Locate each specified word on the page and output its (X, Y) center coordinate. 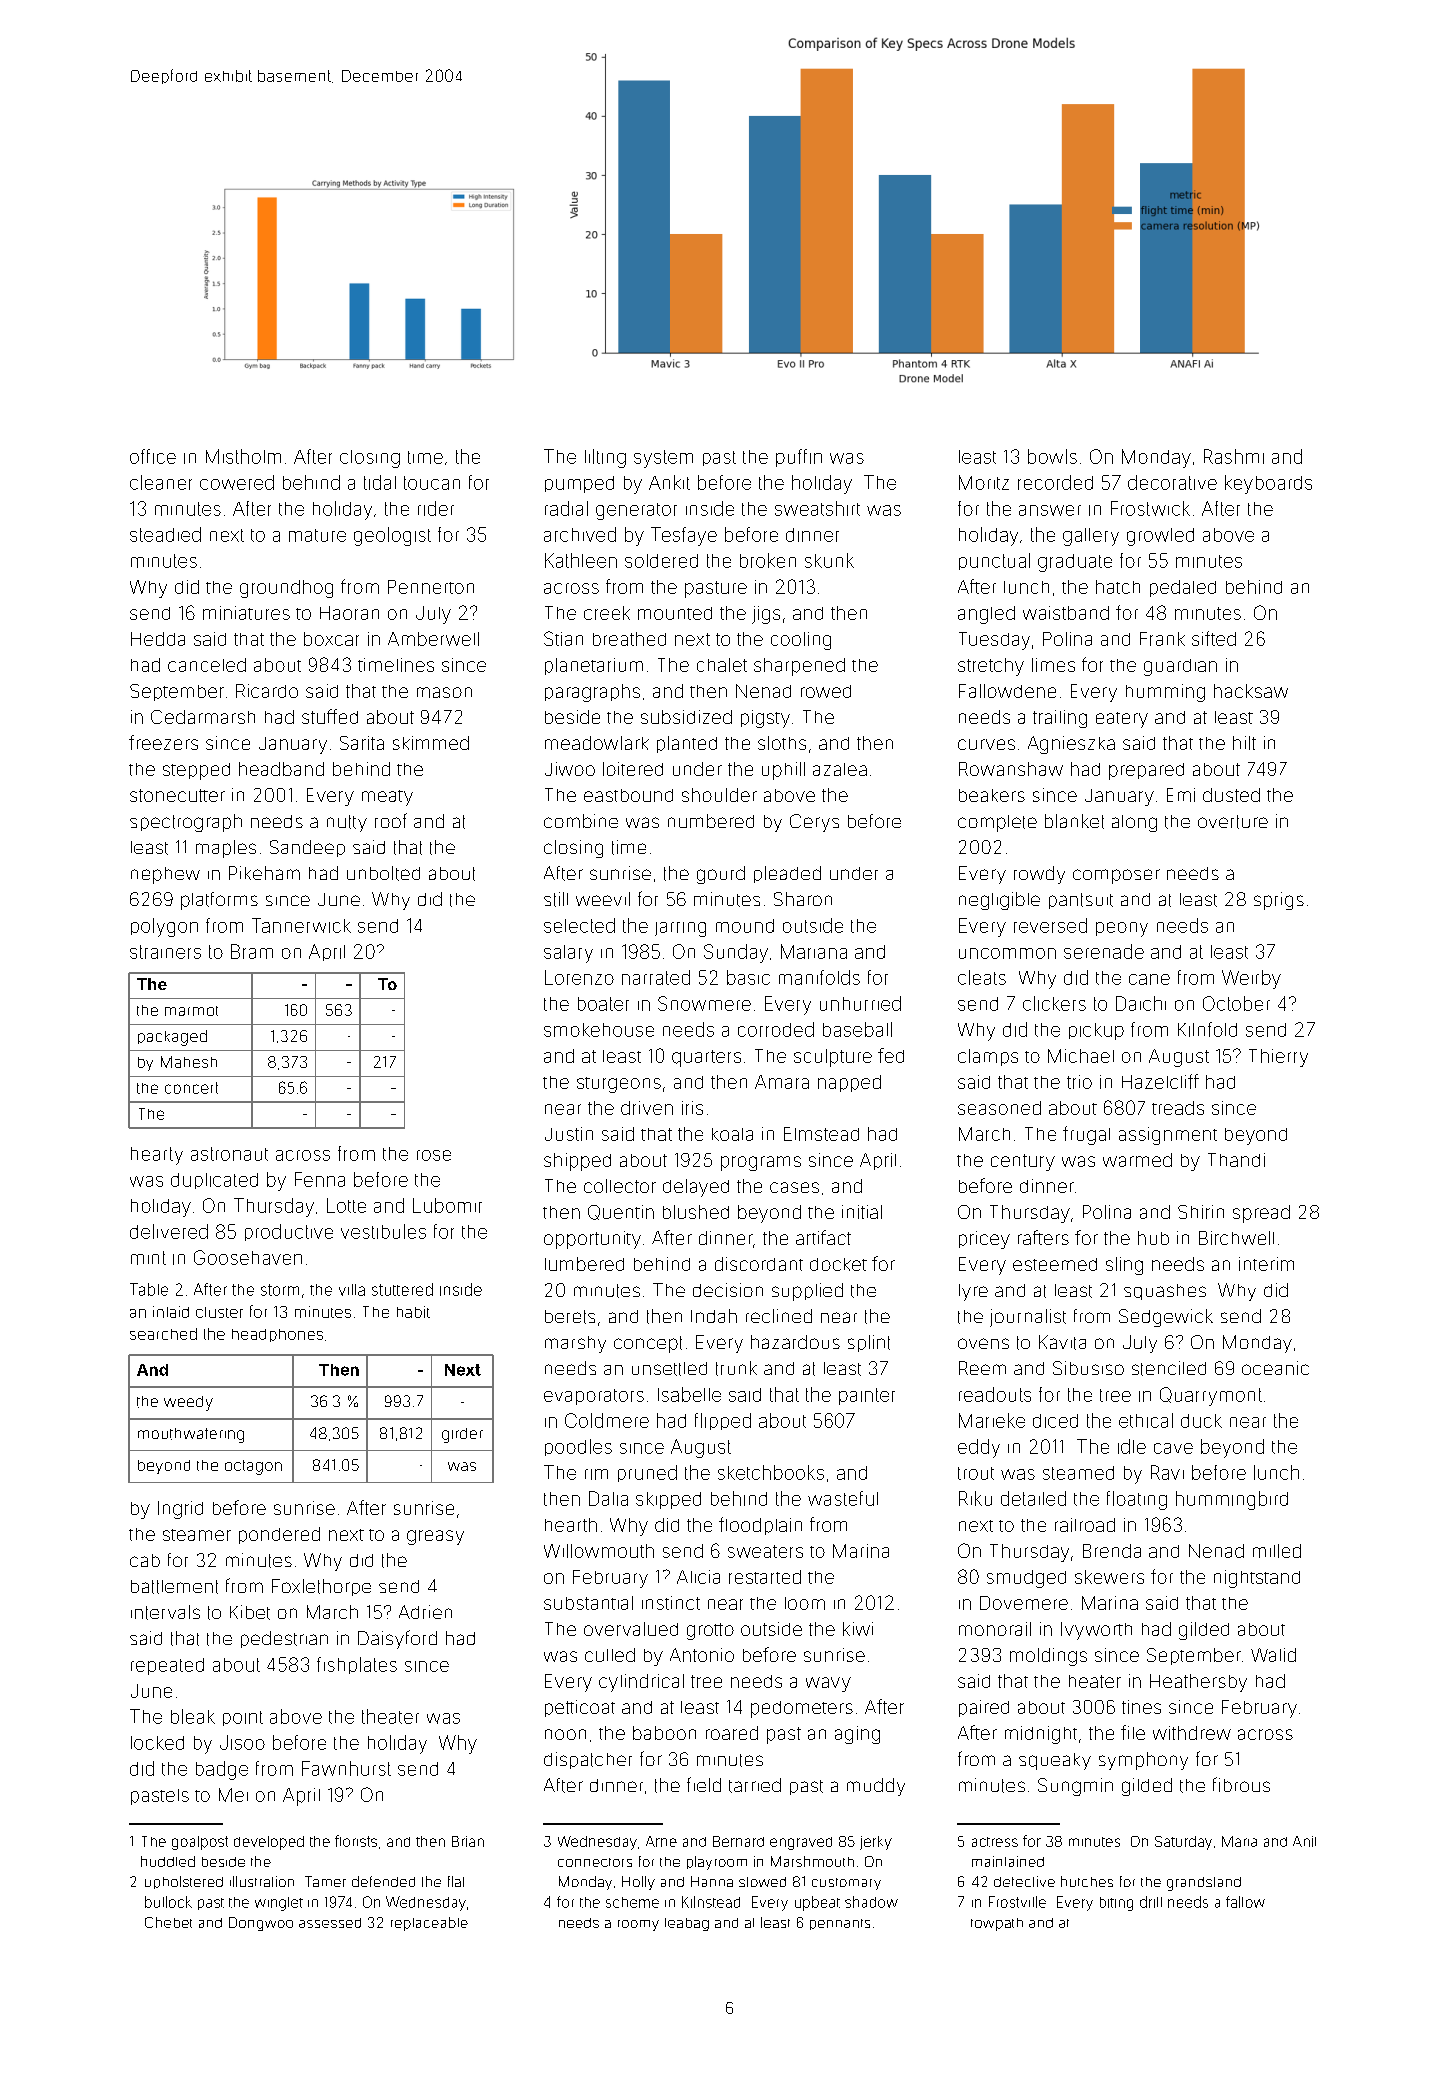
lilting (605, 458)
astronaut (229, 1154)
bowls (1052, 456)
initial (862, 1212)
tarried (755, 1785)
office (153, 456)
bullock (168, 1902)
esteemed (1055, 1264)
